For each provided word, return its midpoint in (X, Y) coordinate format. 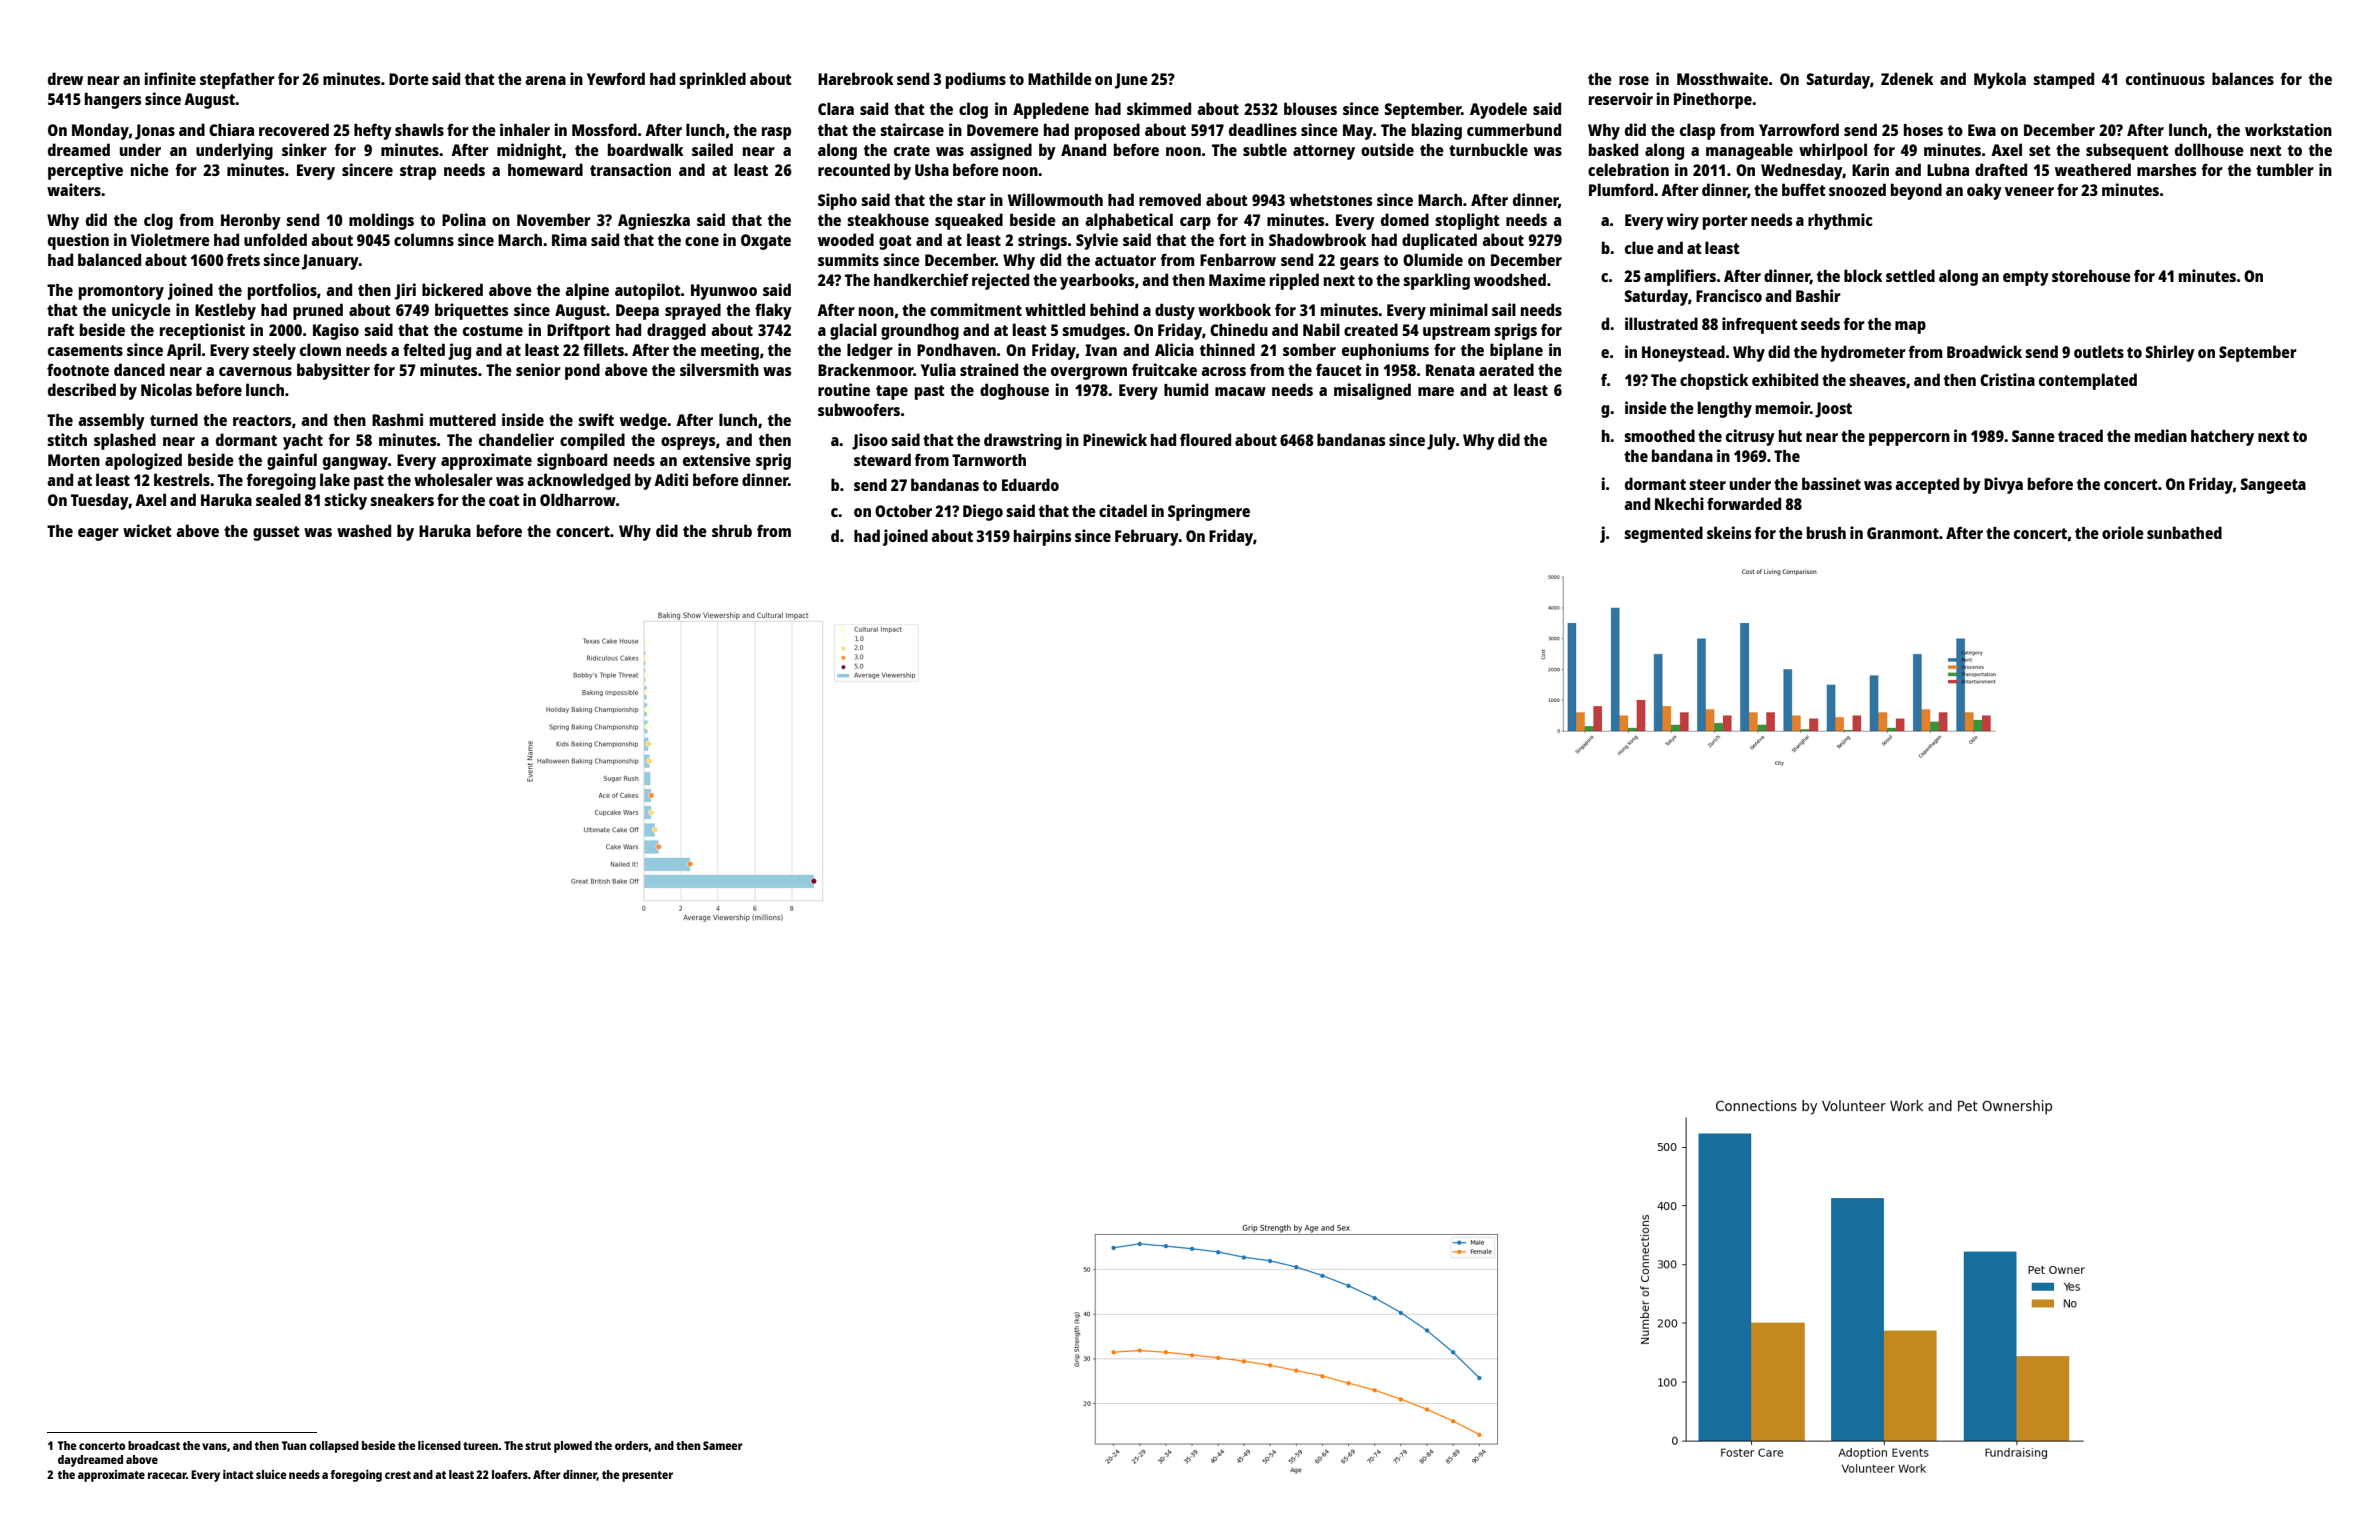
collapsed (334, 1447)
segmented (1663, 534)
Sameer (723, 1445)
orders (631, 1445)
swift (596, 419)
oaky (1984, 191)
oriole (2123, 532)
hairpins (1042, 537)
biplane (1516, 351)
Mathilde (1060, 78)
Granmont (1903, 533)
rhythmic (1840, 221)
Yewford (616, 78)
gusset (276, 533)
